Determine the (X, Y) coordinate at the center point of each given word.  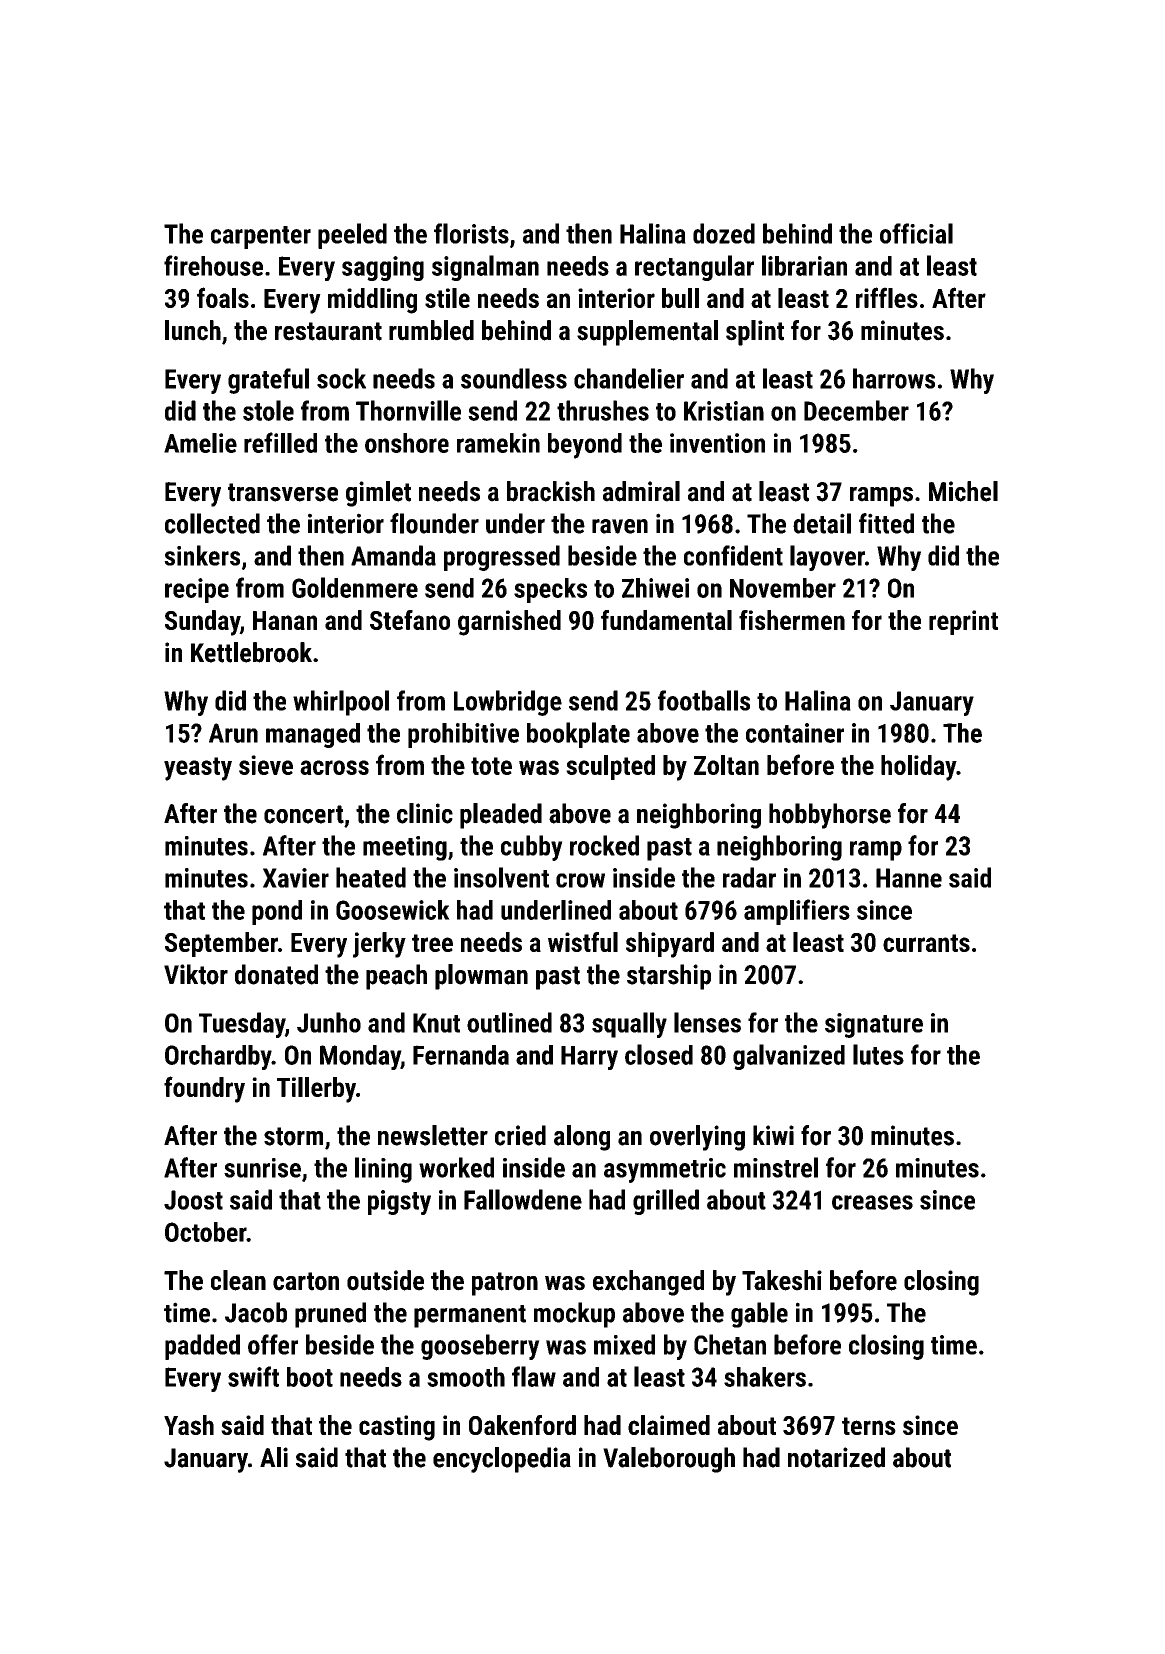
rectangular (694, 268)
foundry (204, 1089)
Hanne (909, 878)
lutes (878, 1054)
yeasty (198, 769)
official (916, 233)
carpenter (261, 237)
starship (669, 977)
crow (580, 880)
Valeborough (669, 1460)
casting (397, 1428)
